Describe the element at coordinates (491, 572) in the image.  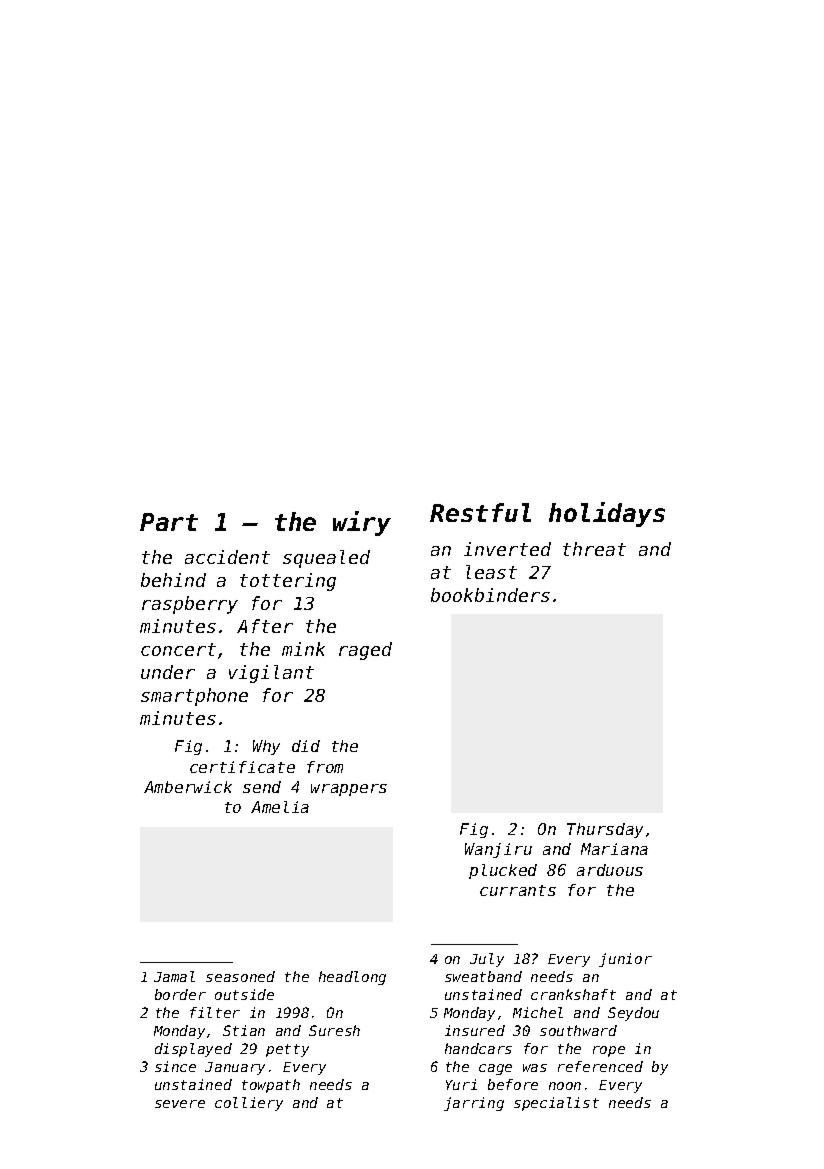
I see `least` at that location.
